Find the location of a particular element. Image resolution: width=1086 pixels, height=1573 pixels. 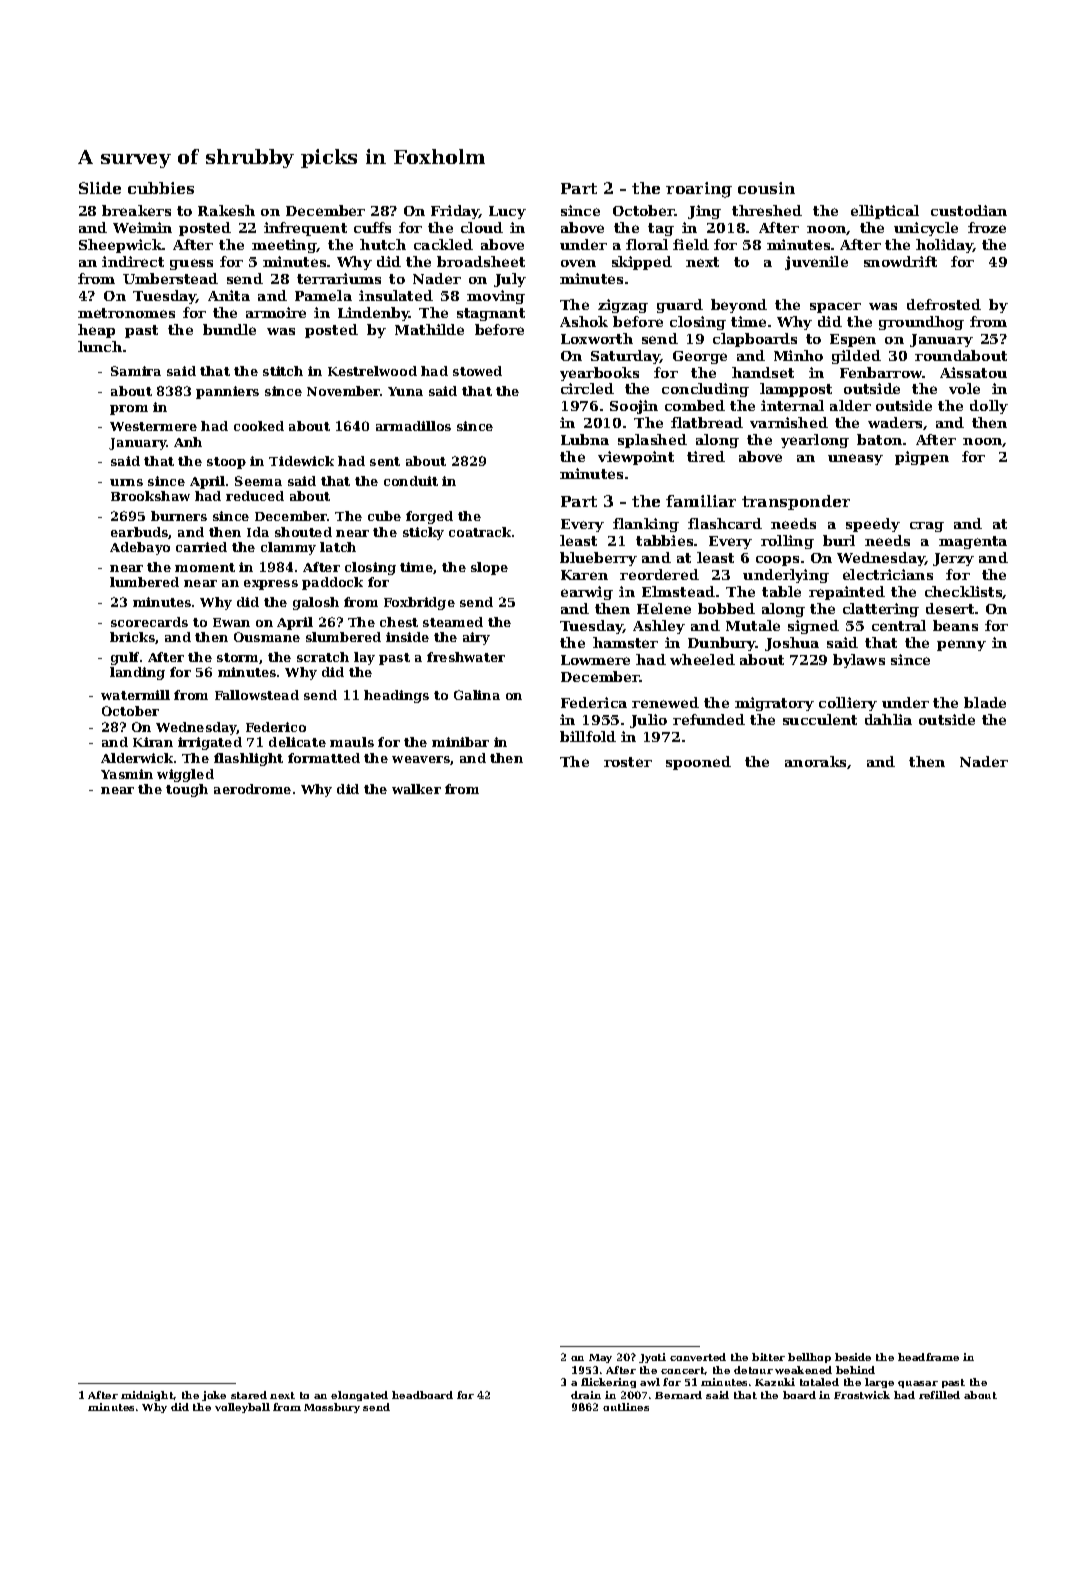

Frostwick is located at coordinates (862, 1395).
